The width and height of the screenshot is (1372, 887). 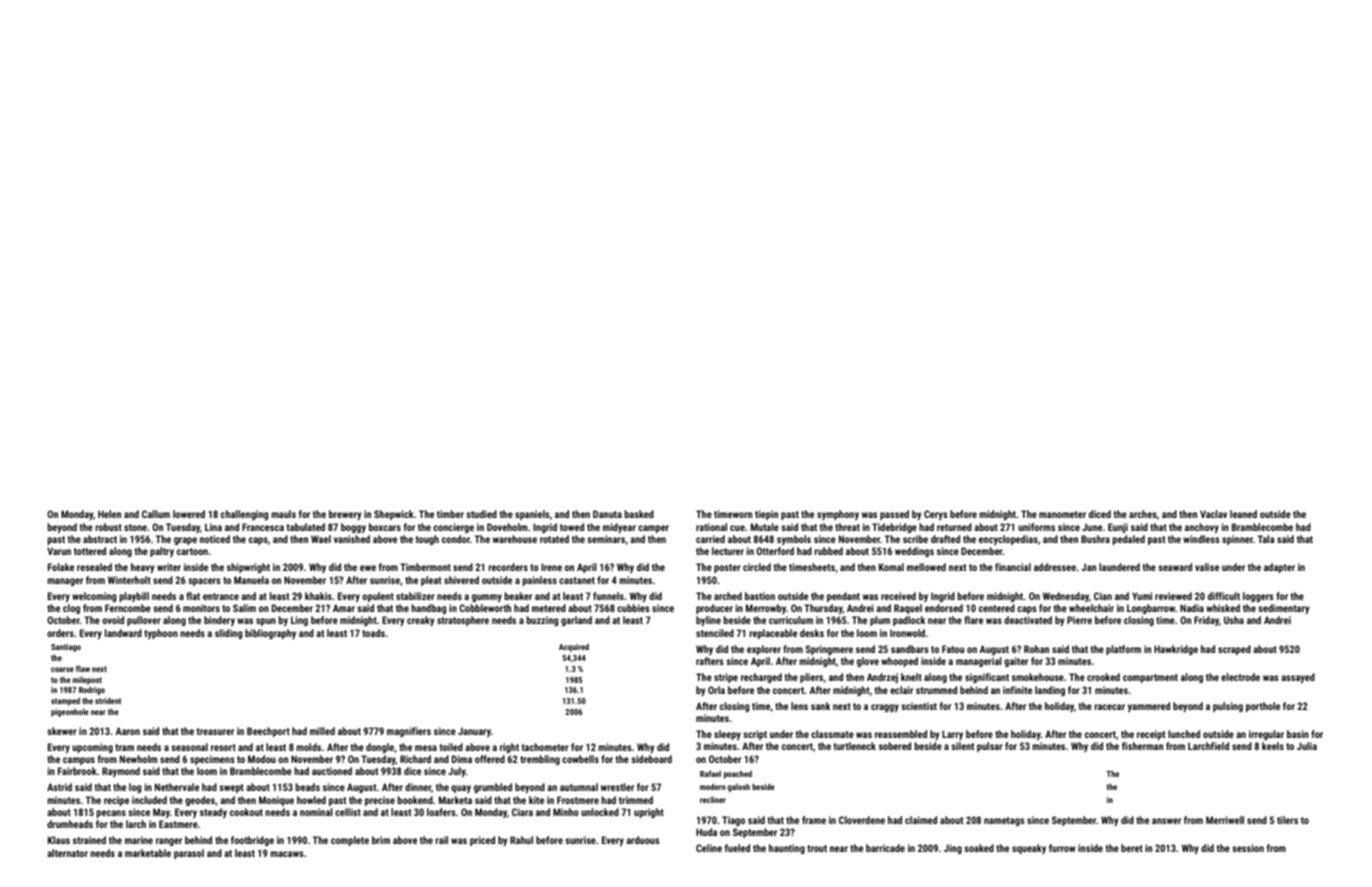 I want to click on grape, so click(x=185, y=541).
